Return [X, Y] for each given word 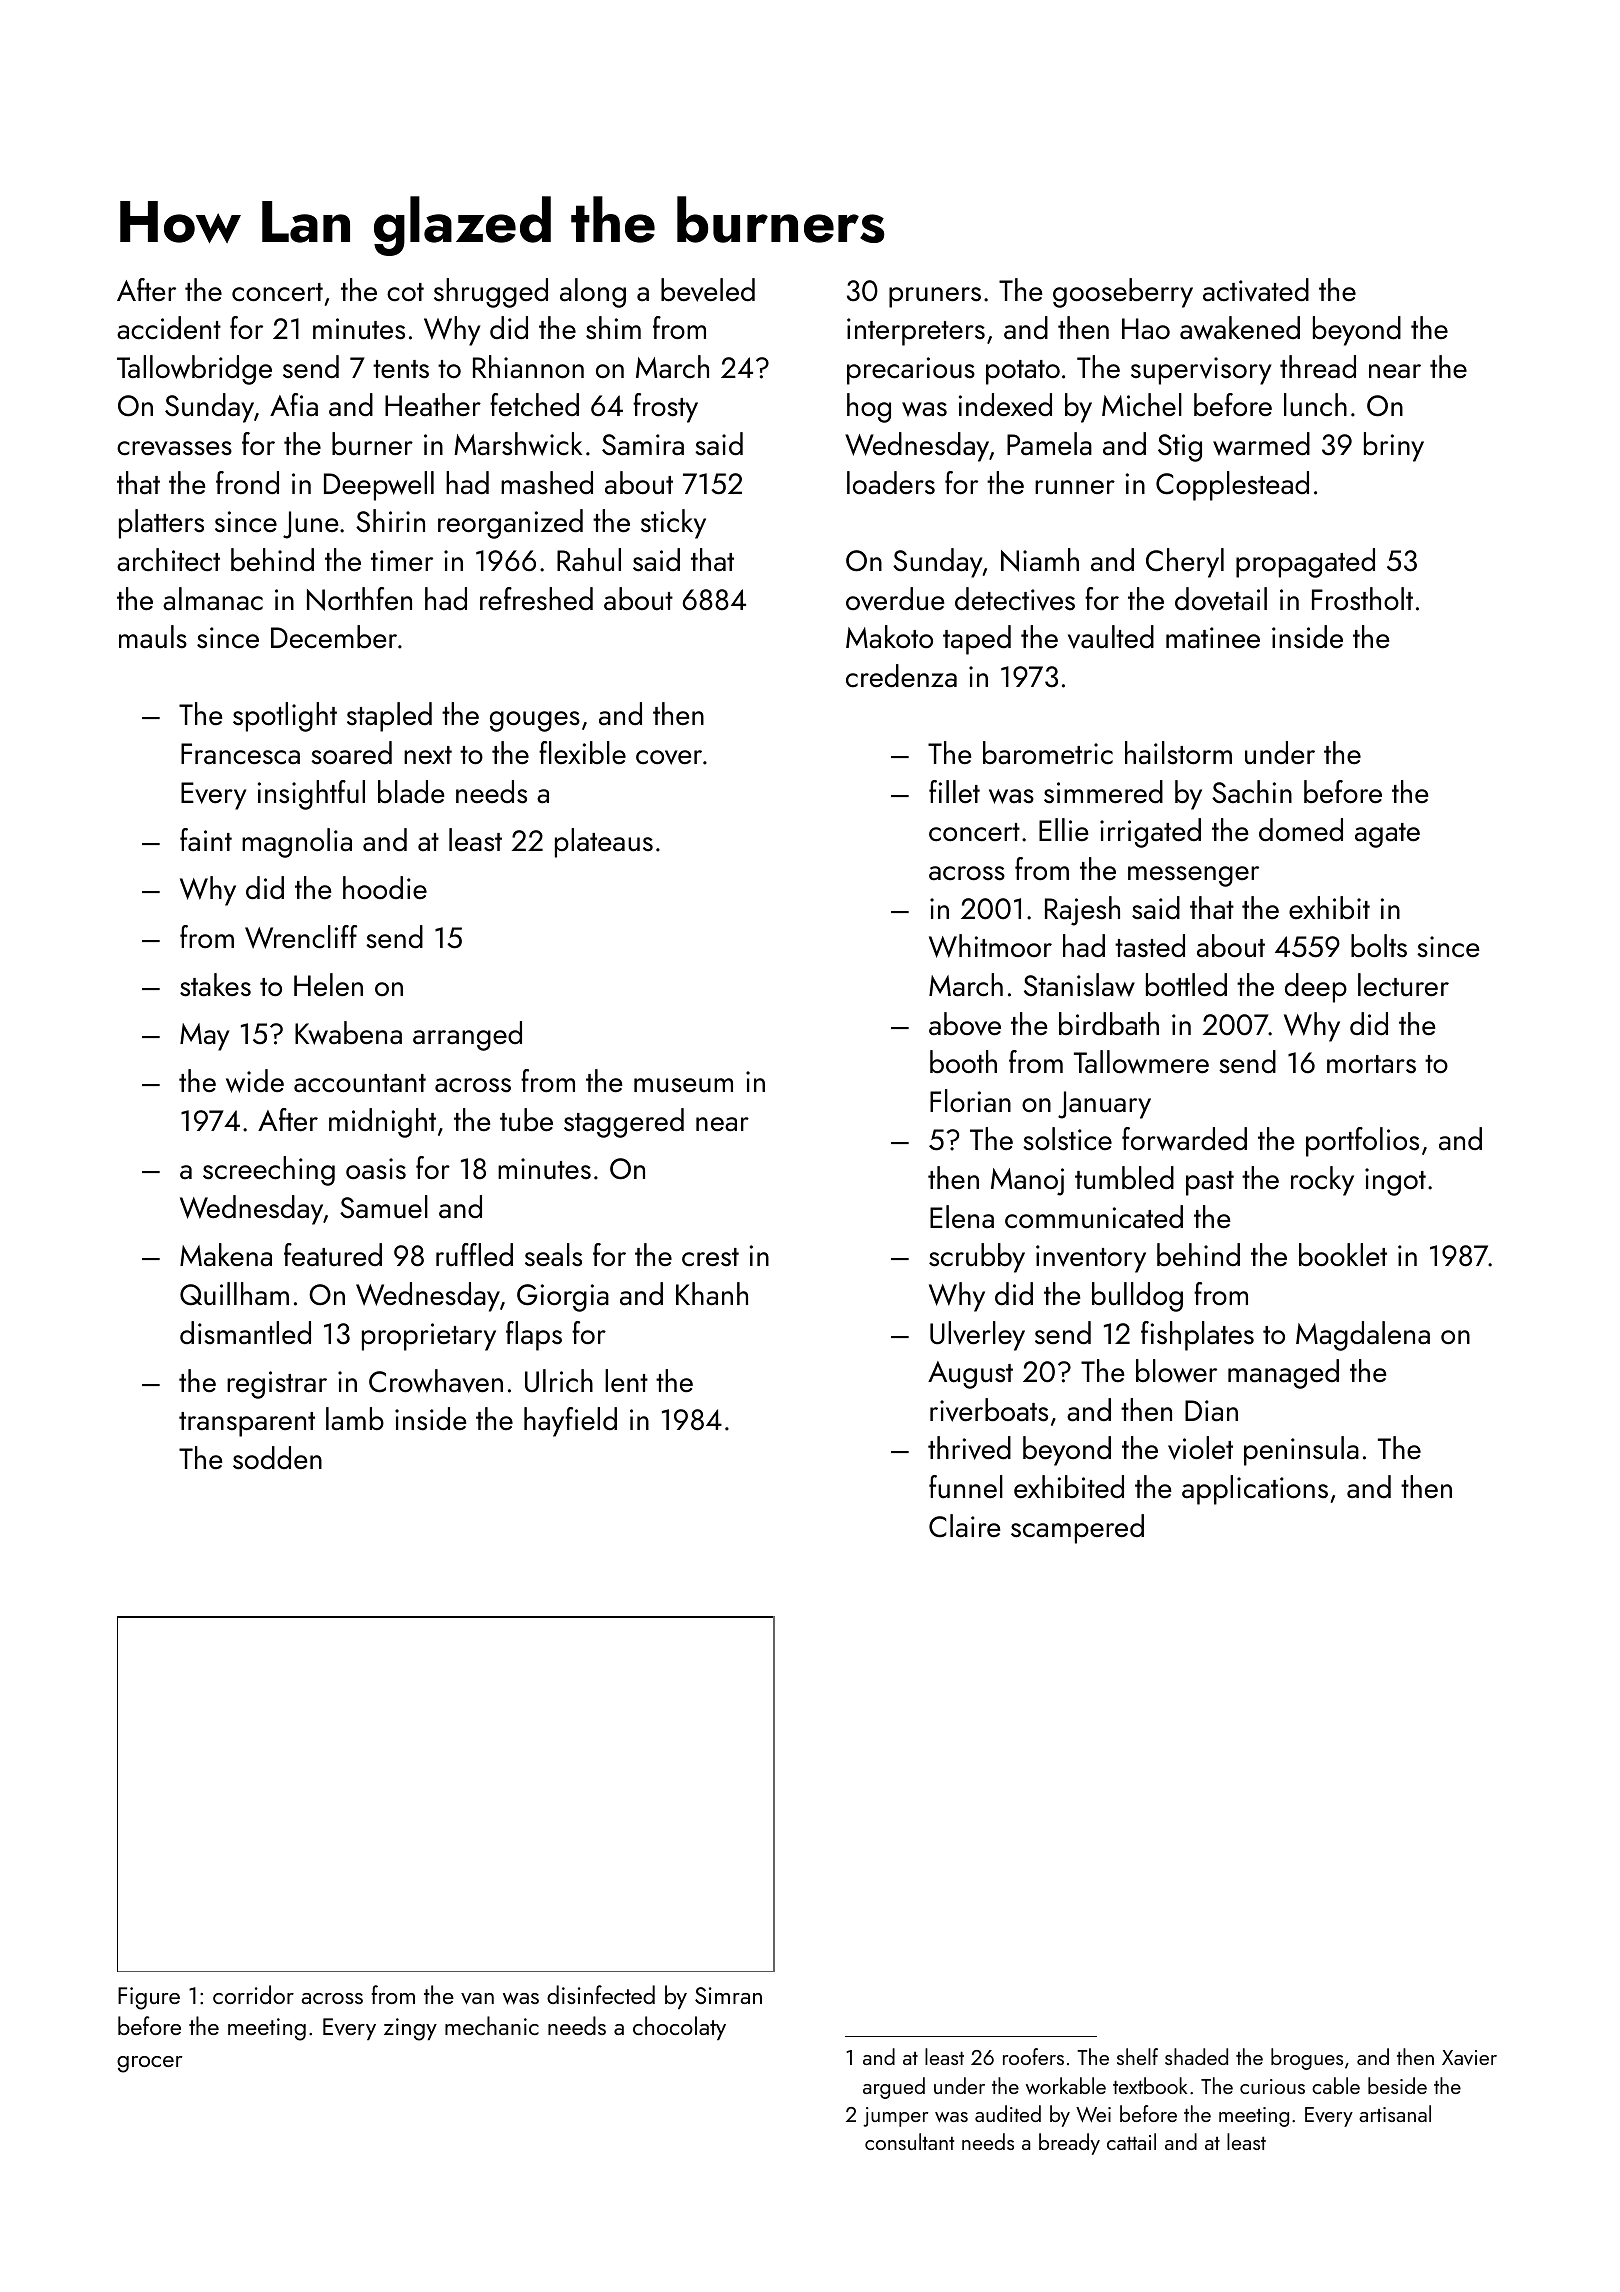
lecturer [1403, 985]
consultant [909, 2141]
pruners [935, 297]
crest [710, 1257]
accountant [360, 1083]
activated [1256, 290]
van [477, 1999]
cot [405, 292]
